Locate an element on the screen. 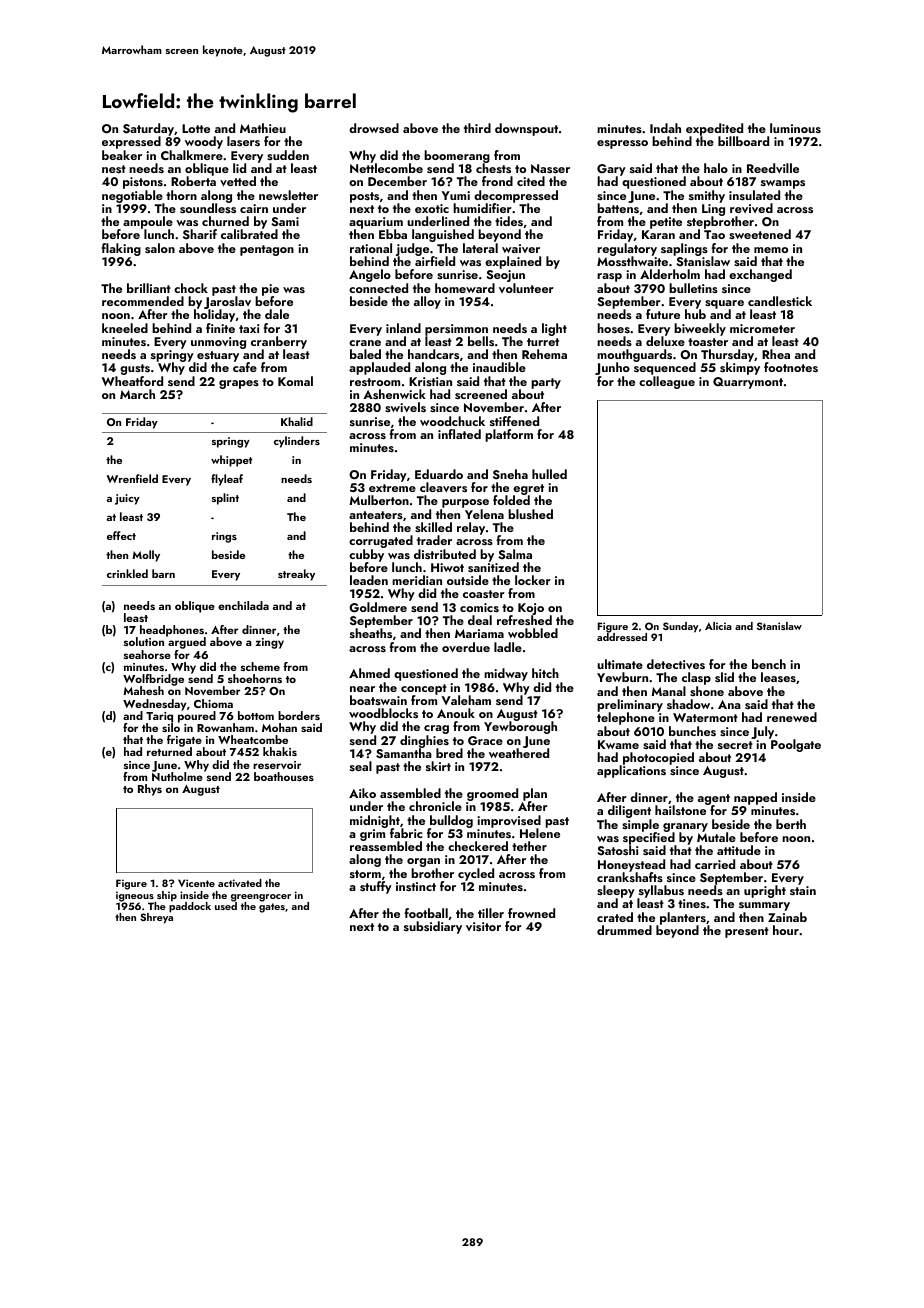  upright is located at coordinates (765, 891).
